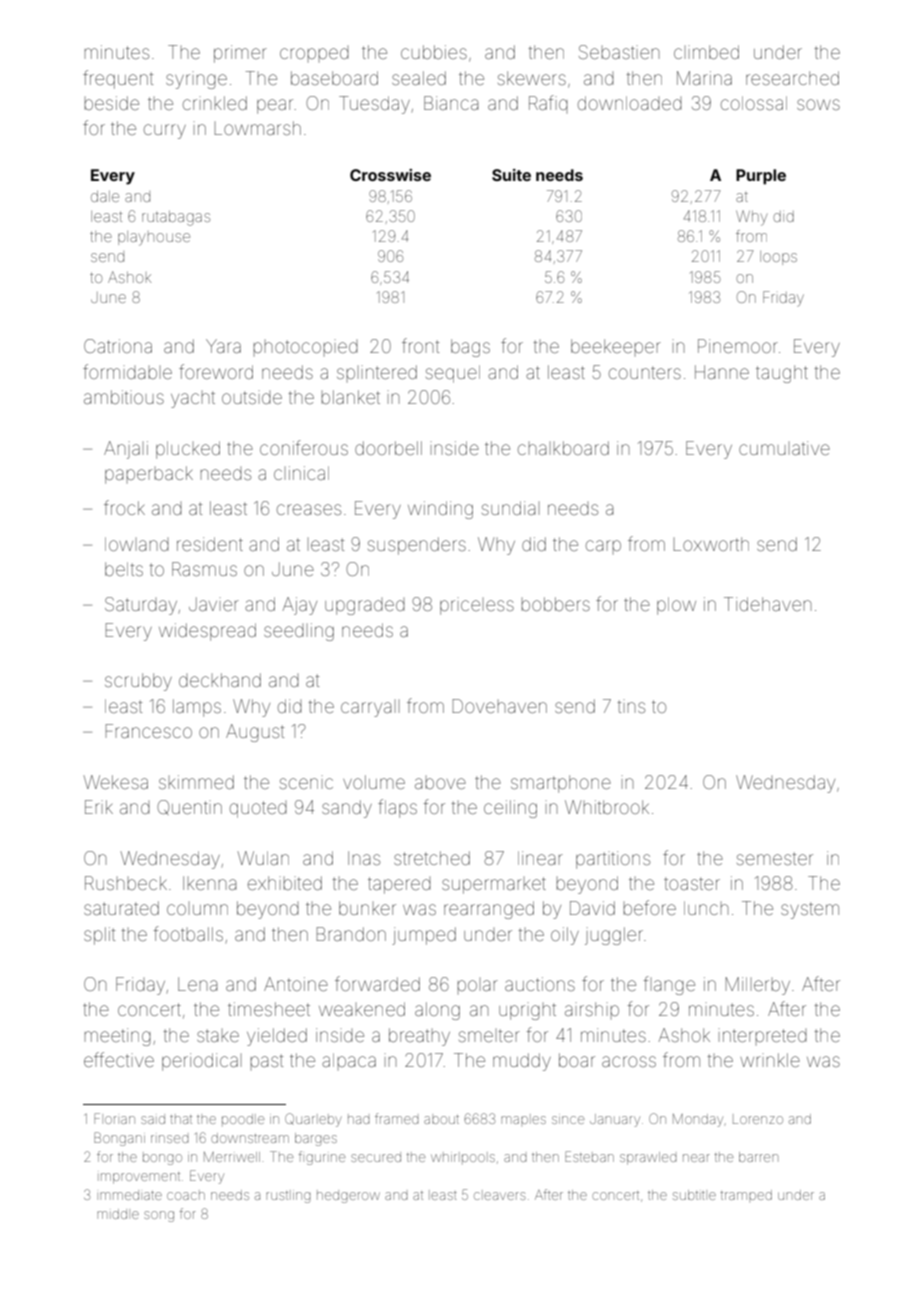 This page has height=1308, width=924. I want to click on Francesco, so click(149, 731).
